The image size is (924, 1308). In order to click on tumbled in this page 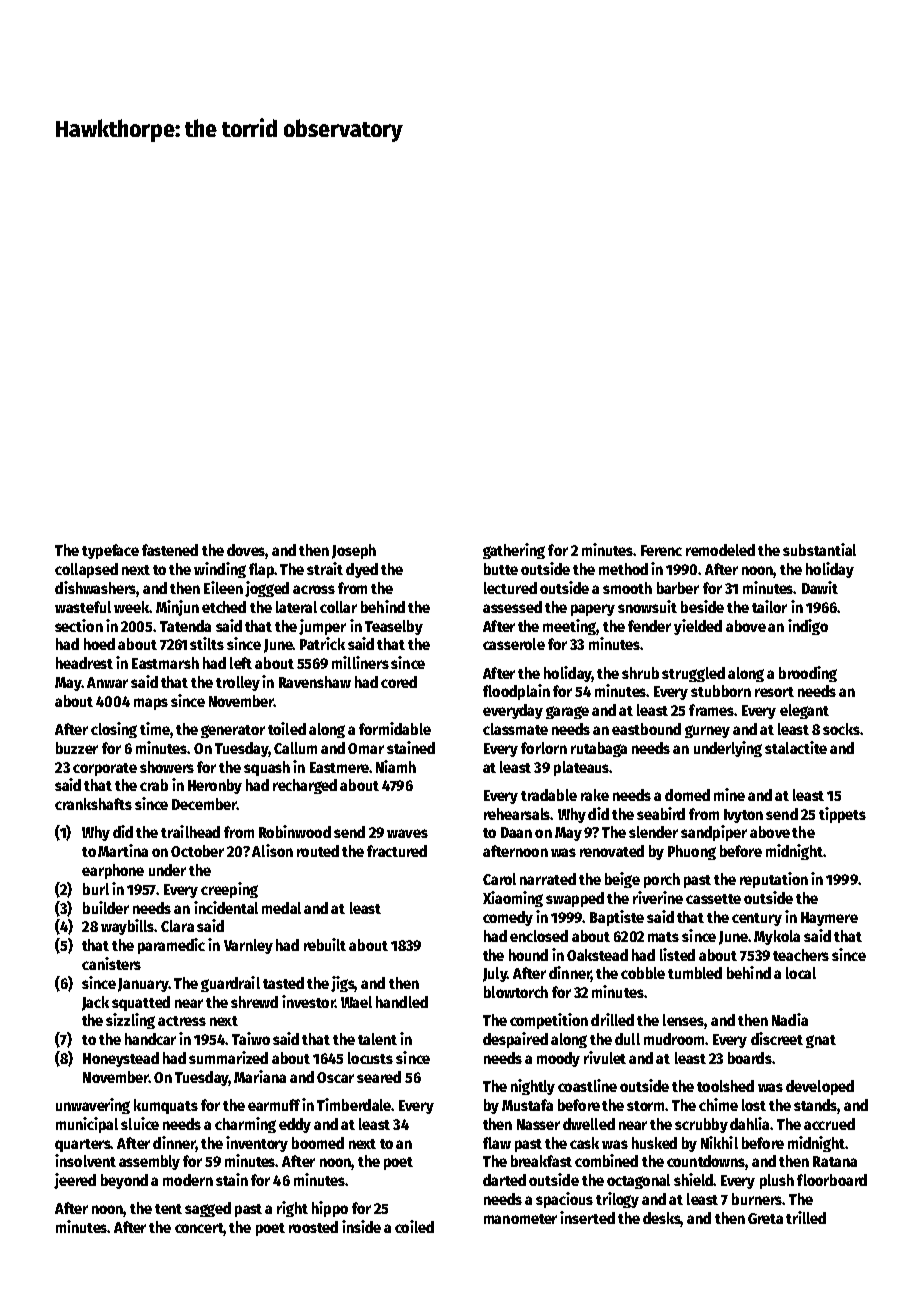, I will do `click(695, 973)`.
